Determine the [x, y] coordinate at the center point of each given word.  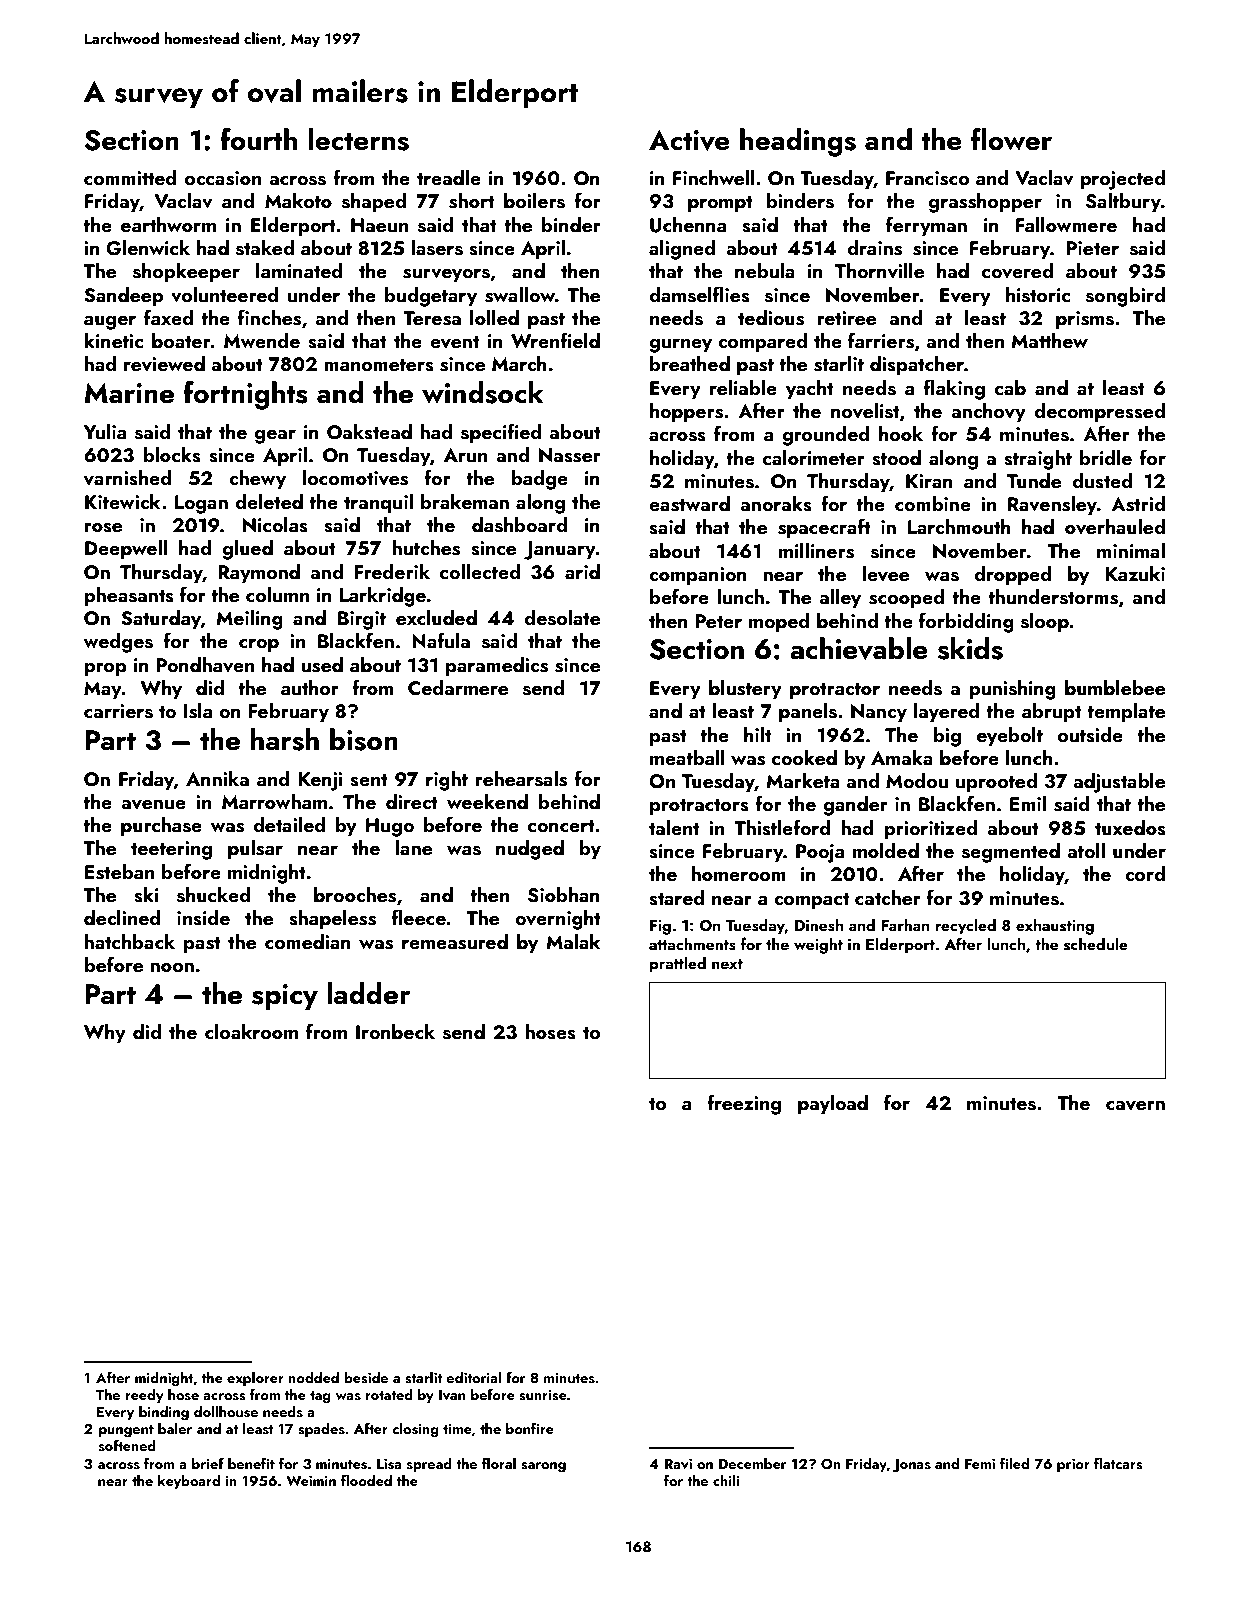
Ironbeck [395, 1031]
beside [366, 1378]
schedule [1096, 944]
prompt [720, 204]
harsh [285, 739]
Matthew [1049, 340]
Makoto [298, 200]
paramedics [497, 667]
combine [933, 503]
